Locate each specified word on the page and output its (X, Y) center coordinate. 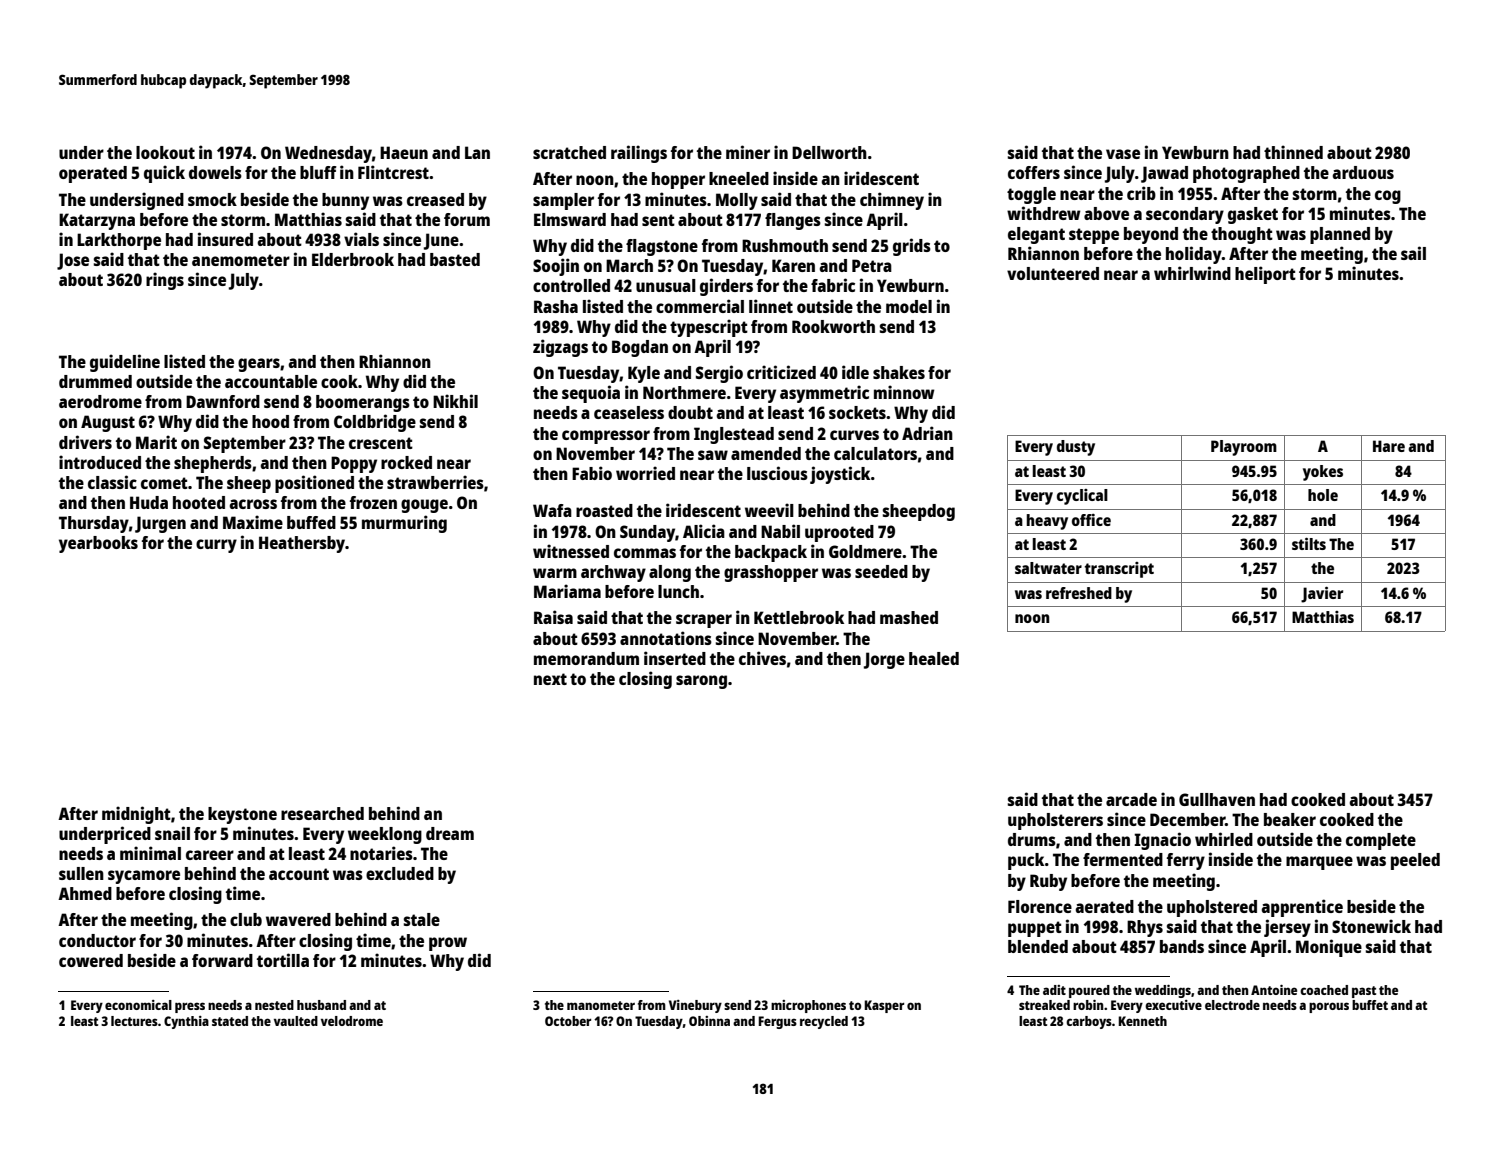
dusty (1076, 448)
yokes (1323, 473)
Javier (1322, 594)
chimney (892, 201)
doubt (690, 412)
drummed (95, 381)
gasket (1253, 215)
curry (216, 546)
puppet (1035, 929)
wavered (298, 919)
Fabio (592, 473)
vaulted (296, 1021)
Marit (156, 442)
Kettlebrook (799, 617)
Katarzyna (97, 221)
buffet (1370, 1005)
